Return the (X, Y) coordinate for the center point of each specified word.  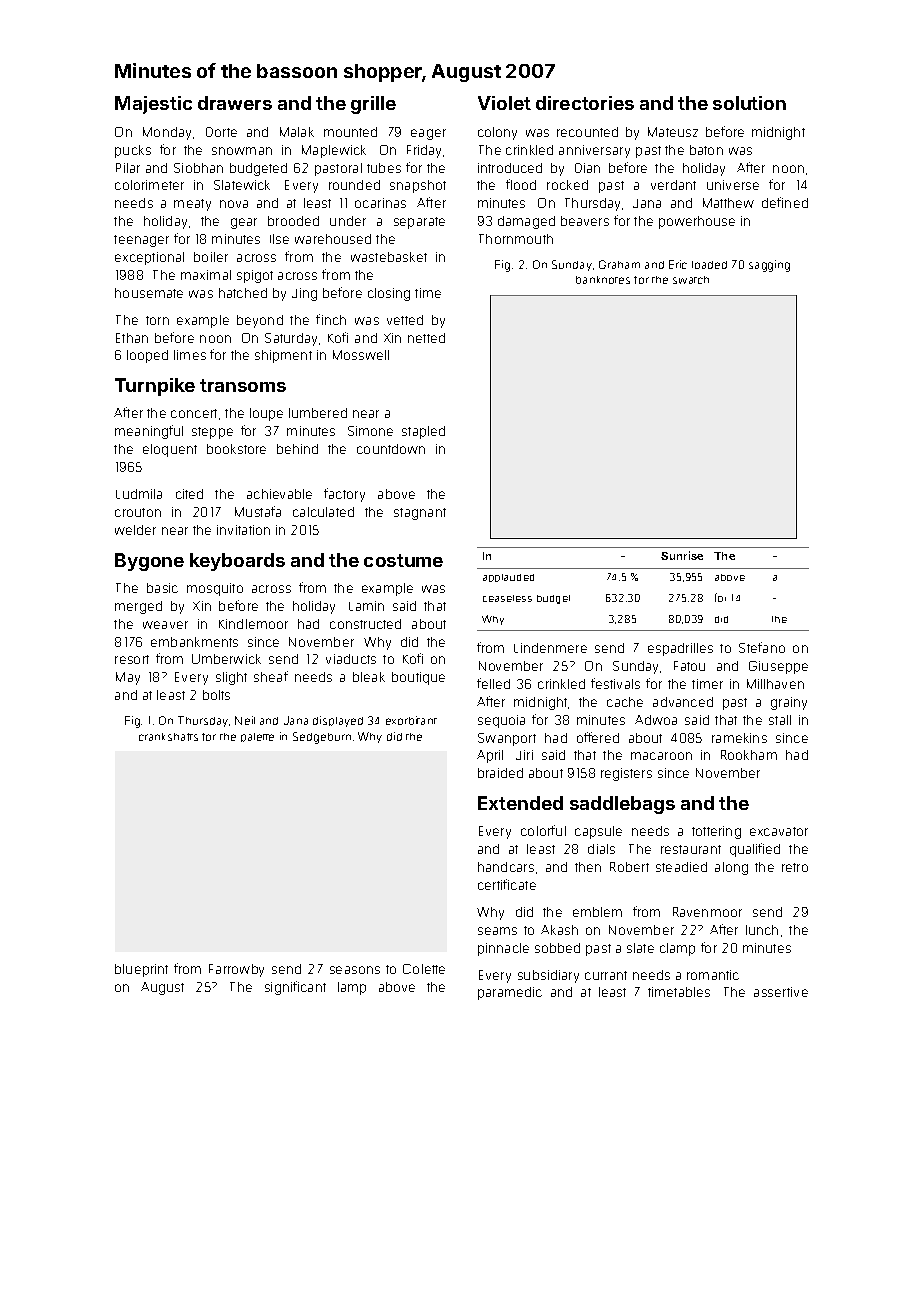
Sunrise (682, 555)
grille (373, 105)
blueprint (141, 970)
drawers (235, 103)
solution (749, 103)
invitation (243, 530)
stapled (423, 432)
